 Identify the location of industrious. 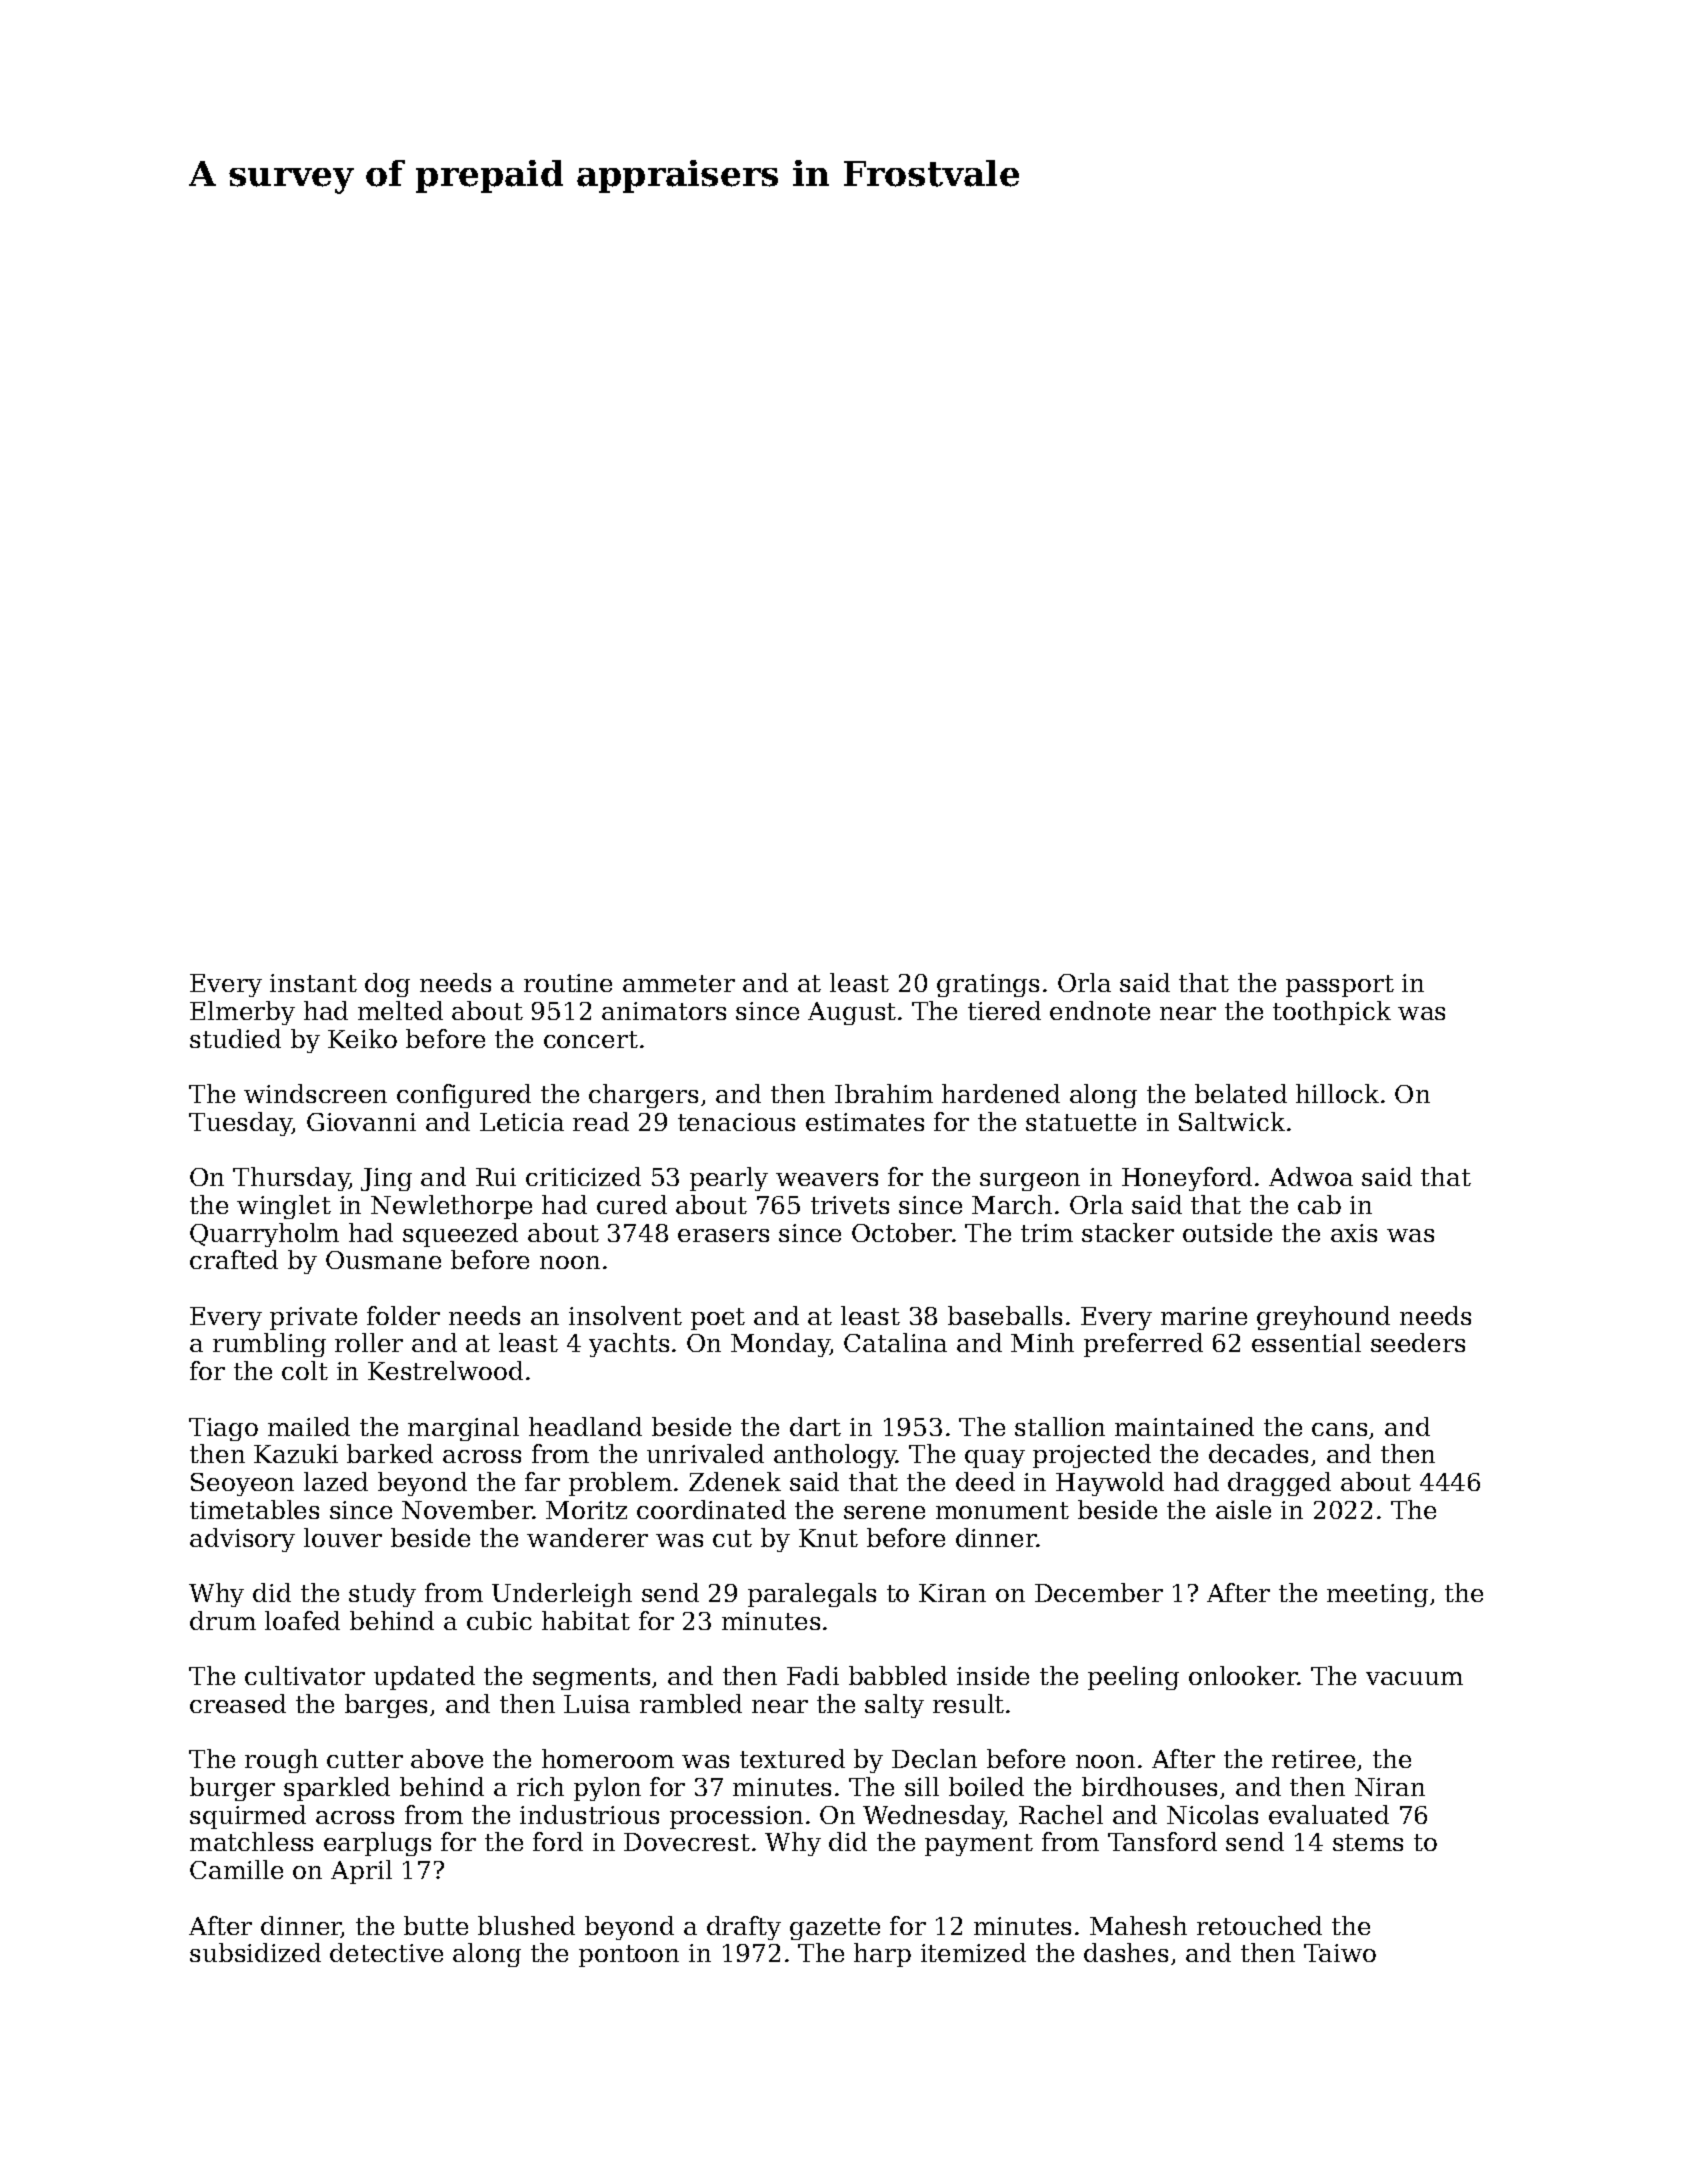
(589, 1814).
